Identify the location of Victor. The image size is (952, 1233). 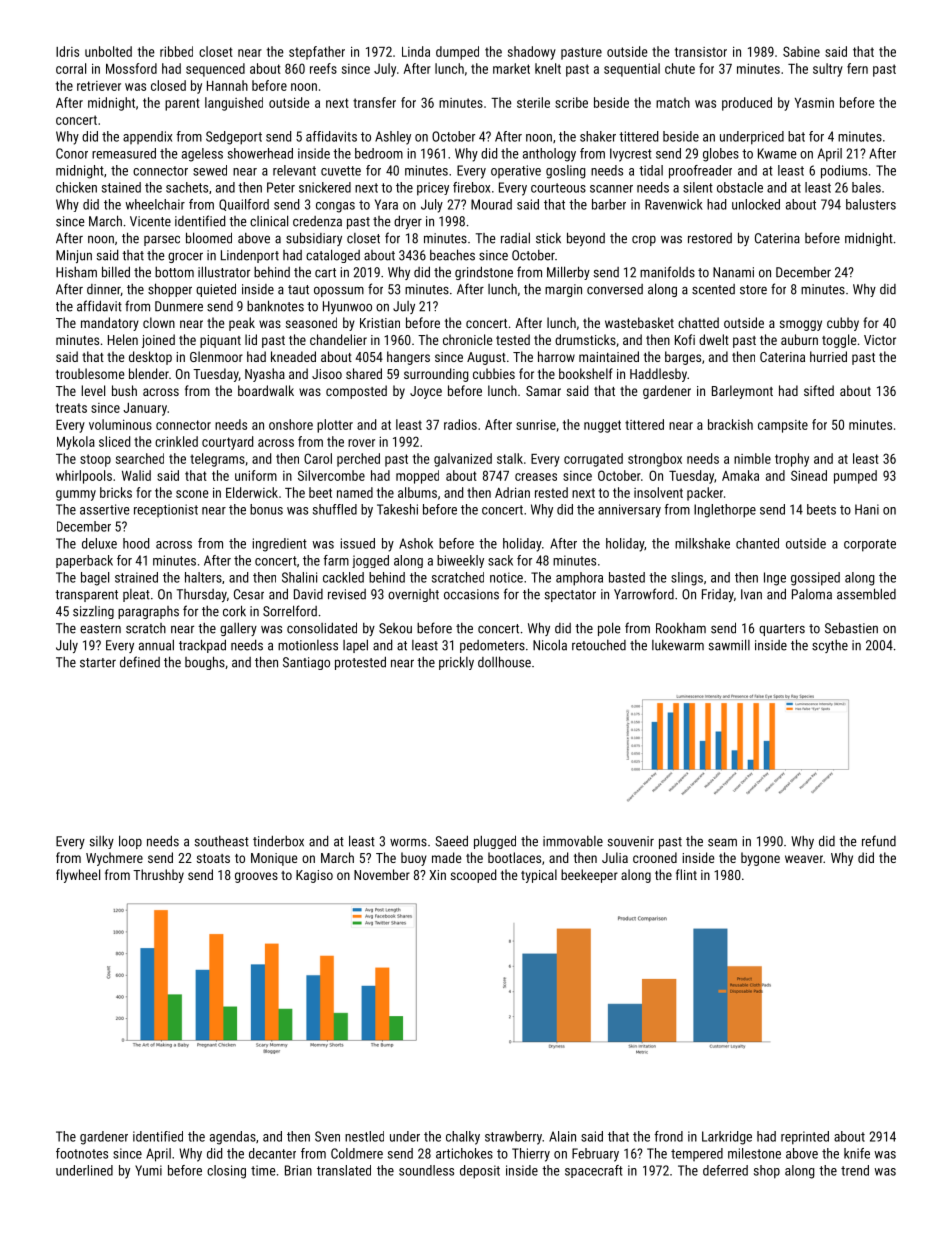
(880, 340).
